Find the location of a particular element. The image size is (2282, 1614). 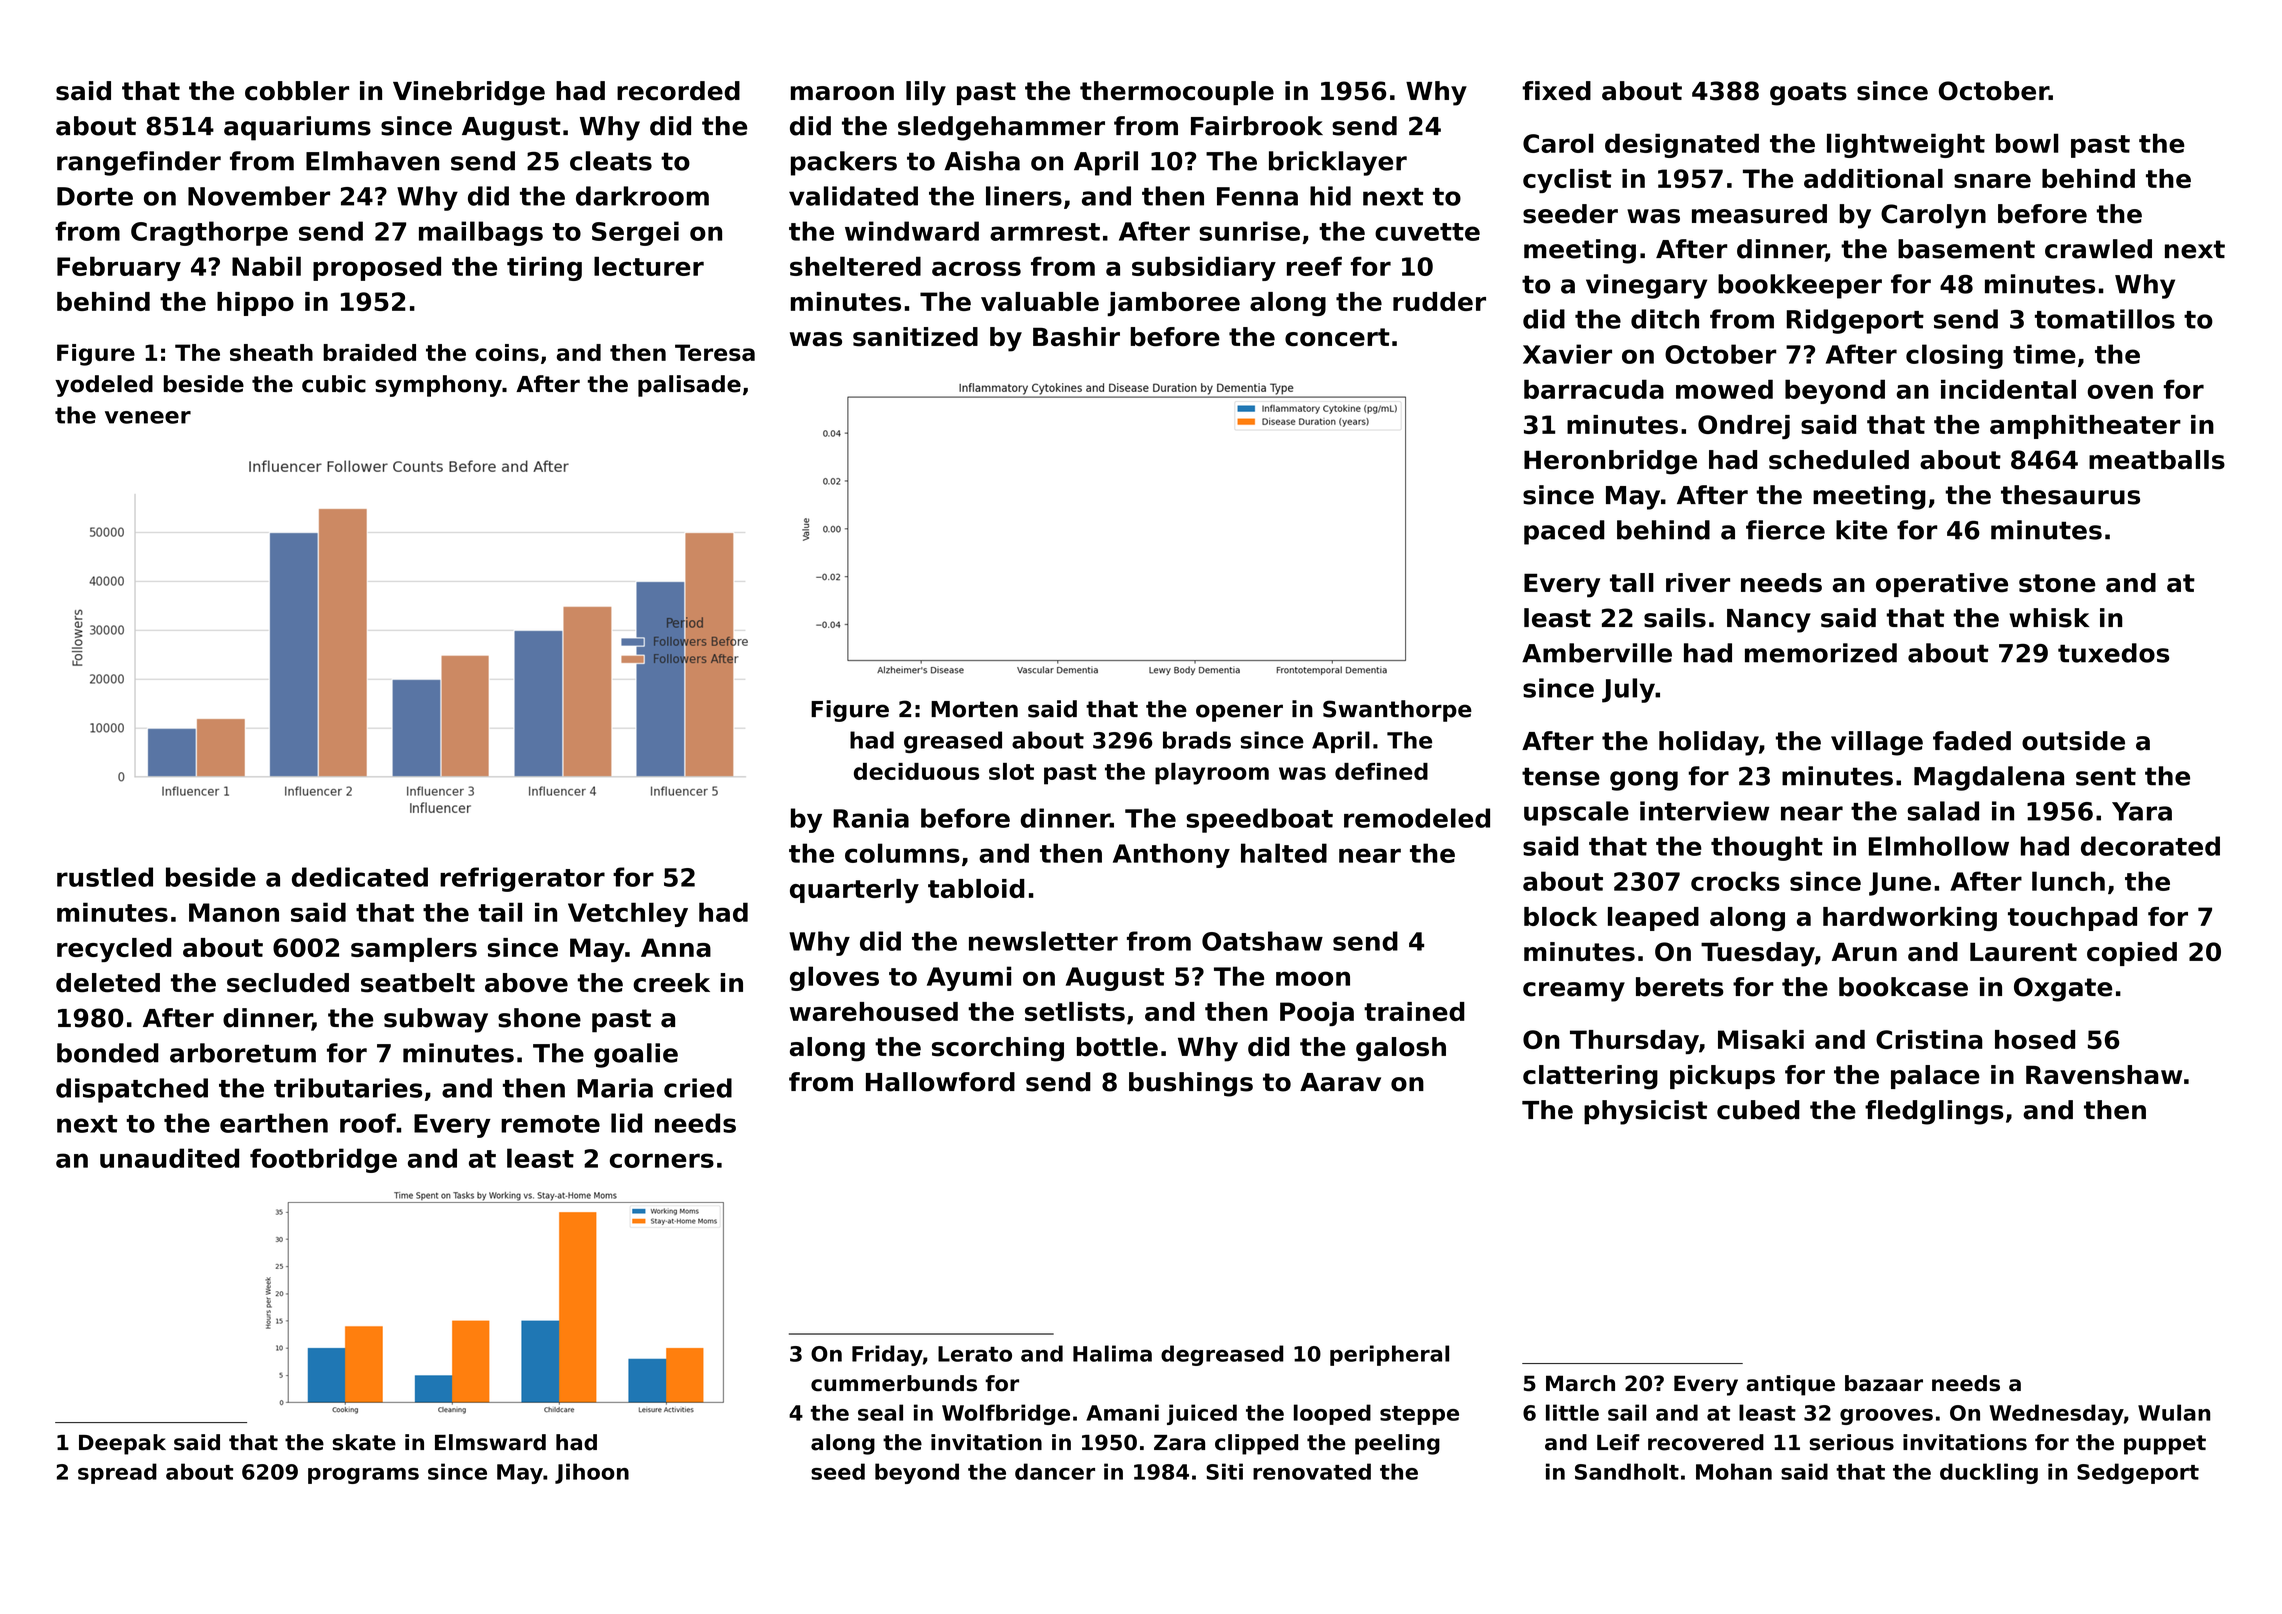

Morten is located at coordinates (974, 709).
